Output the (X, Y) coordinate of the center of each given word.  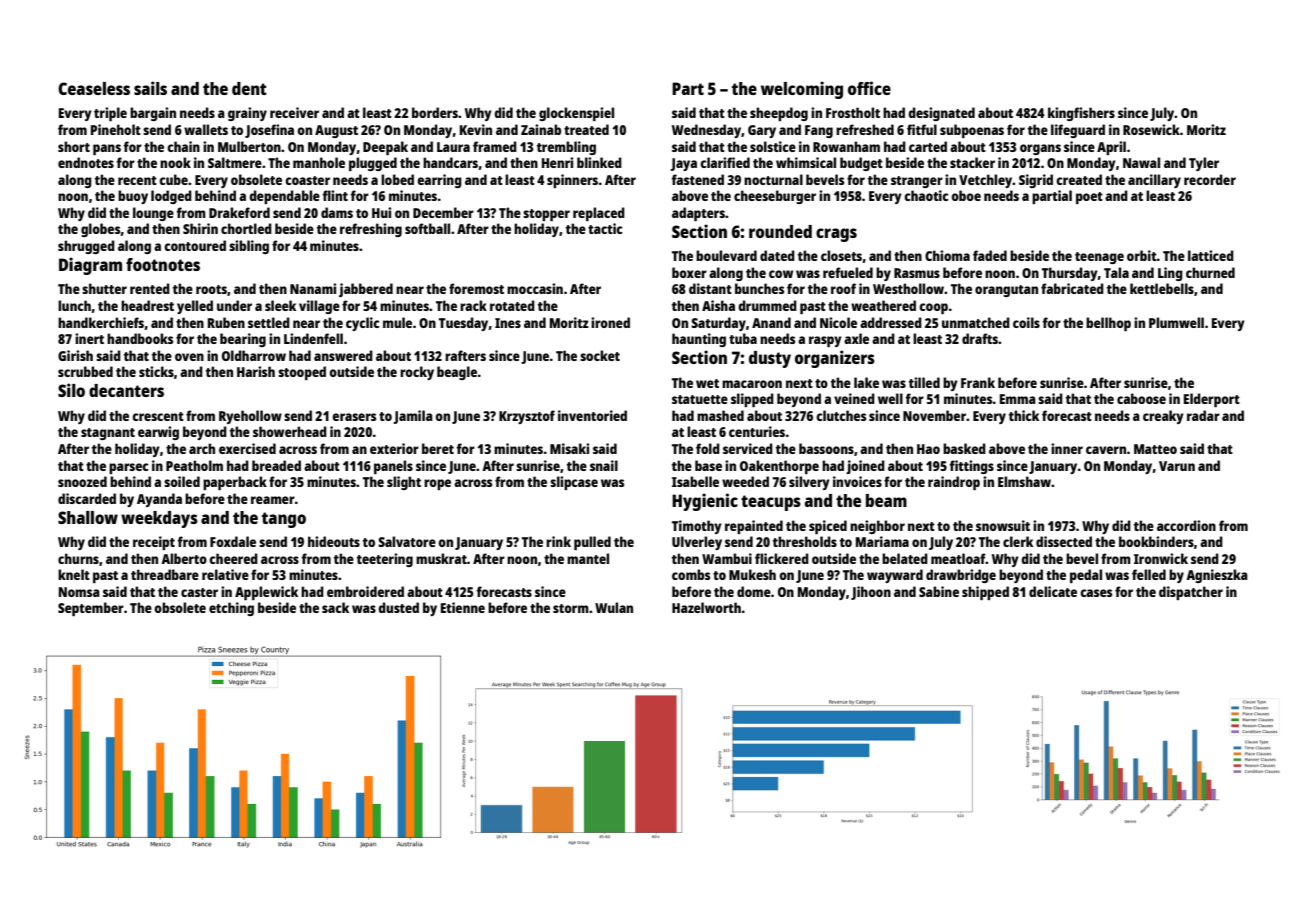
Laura (453, 147)
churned (1210, 272)
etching (231, 609)
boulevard (726, 255)
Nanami (313, 288)
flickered (782, 558)
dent (249, 88)
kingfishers (1081, 114)
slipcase (574, 483)
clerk (1018, 541)
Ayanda (159, 500)
